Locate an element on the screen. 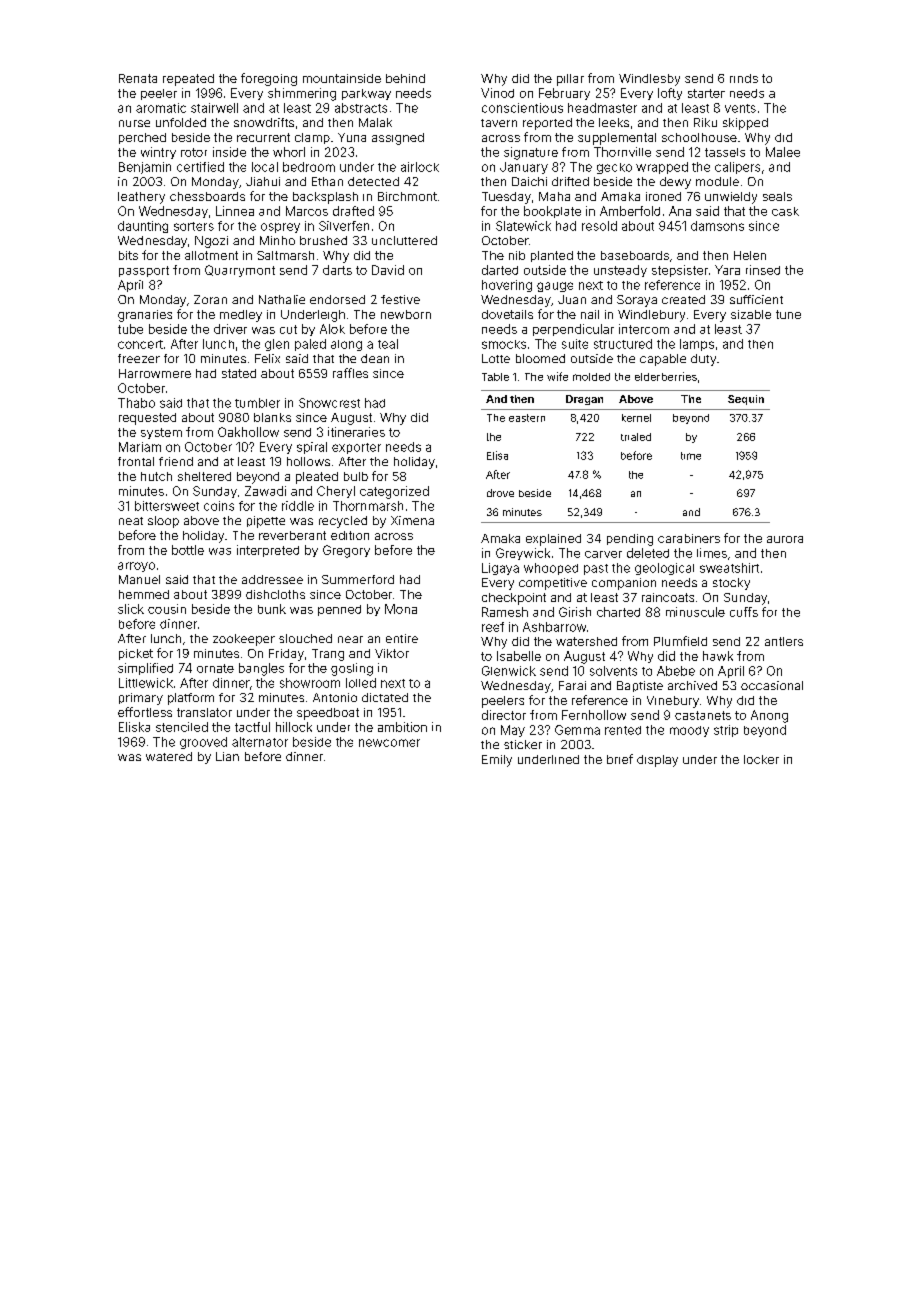  festive is located at coordinates (400, 299).
